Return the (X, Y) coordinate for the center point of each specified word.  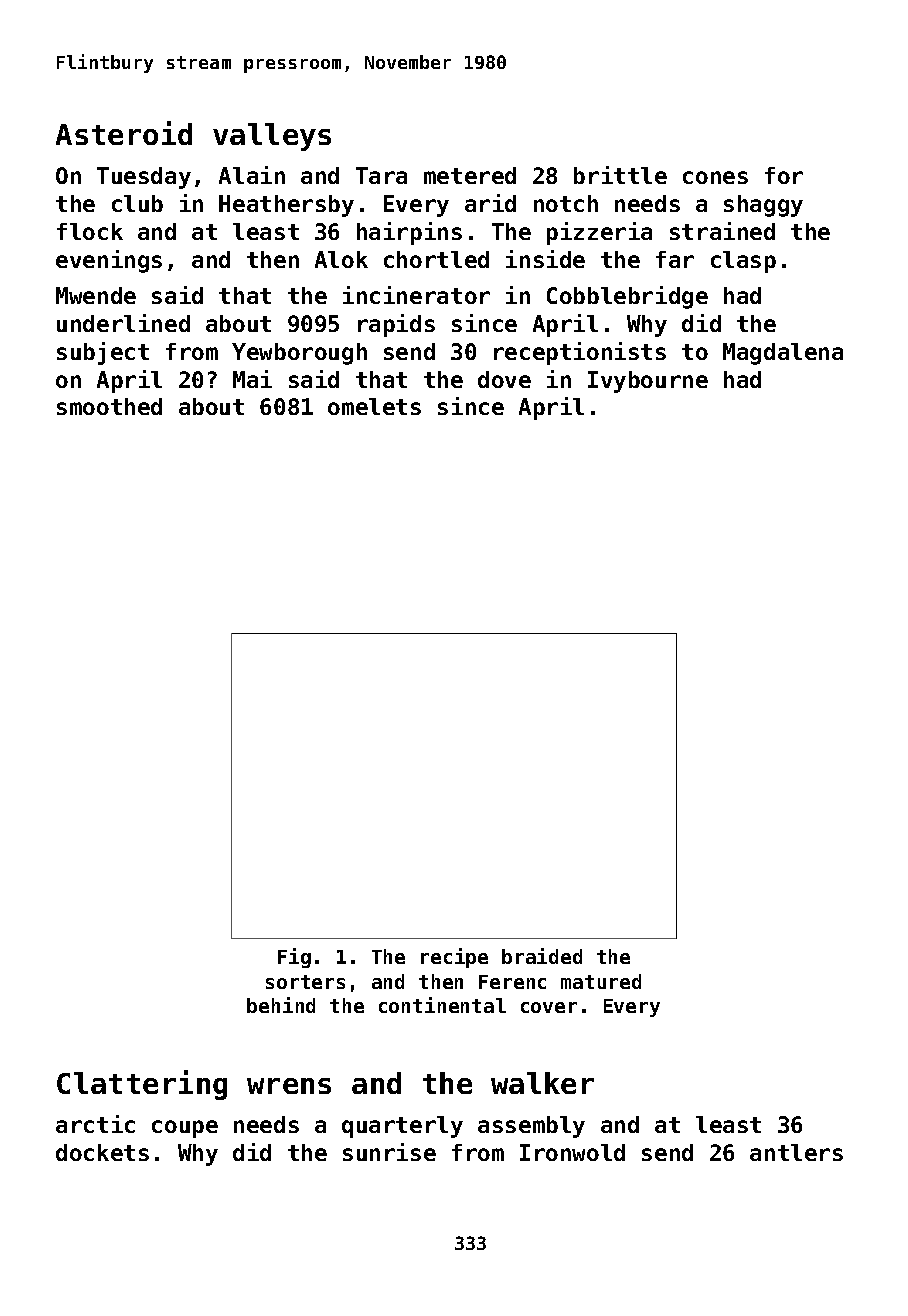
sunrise (389, 1152)
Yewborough (299, 354)
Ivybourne (648, 382)
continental (442, 1005)
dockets (102, 1152)
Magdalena (783, 354)
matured (601, 981)
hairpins (409, 233)
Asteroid (124, 133)
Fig (294, 958)
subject (103, 353)
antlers (796, 1152)
